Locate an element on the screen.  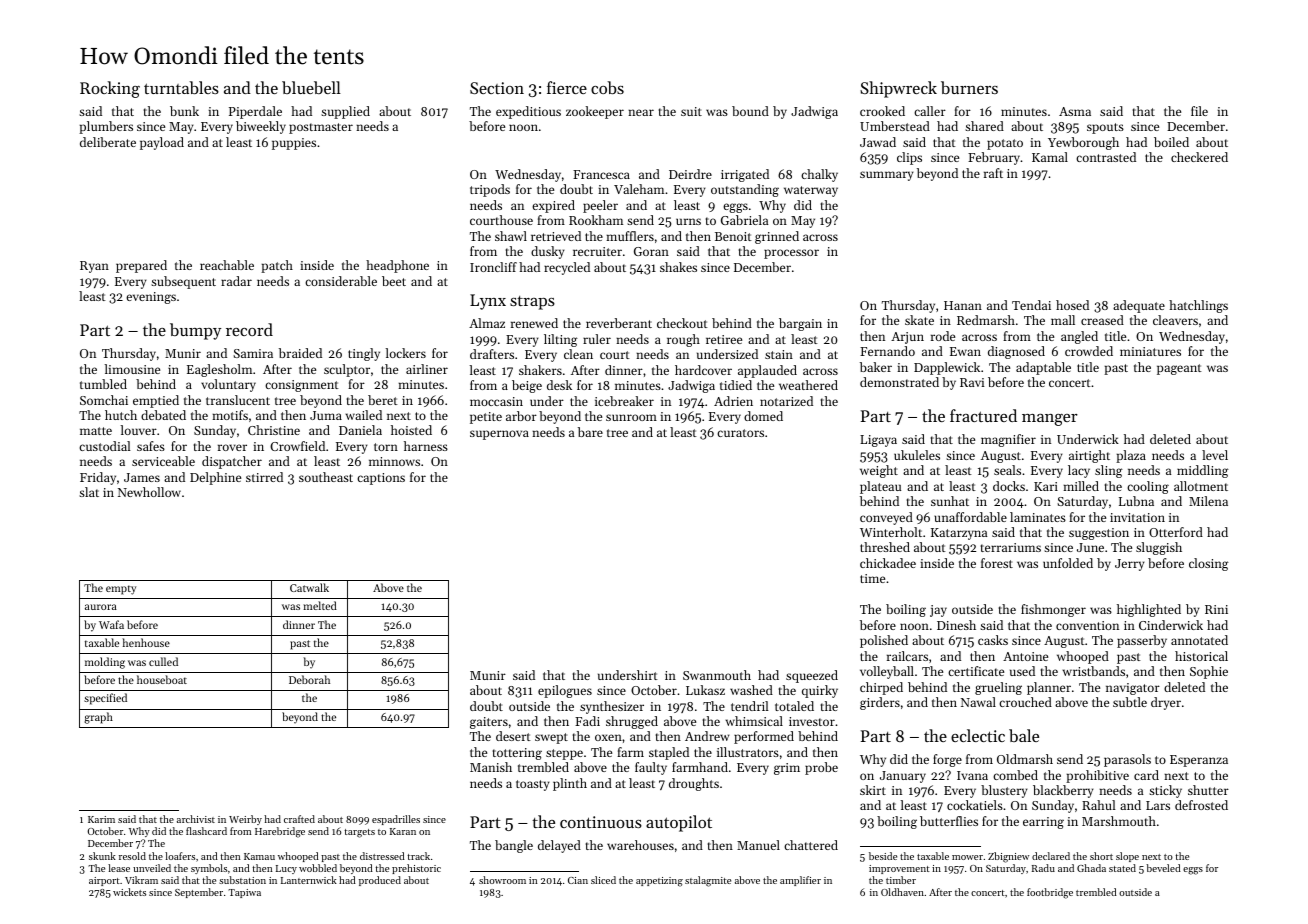
Deborah is located at coordinates (309, 679).
